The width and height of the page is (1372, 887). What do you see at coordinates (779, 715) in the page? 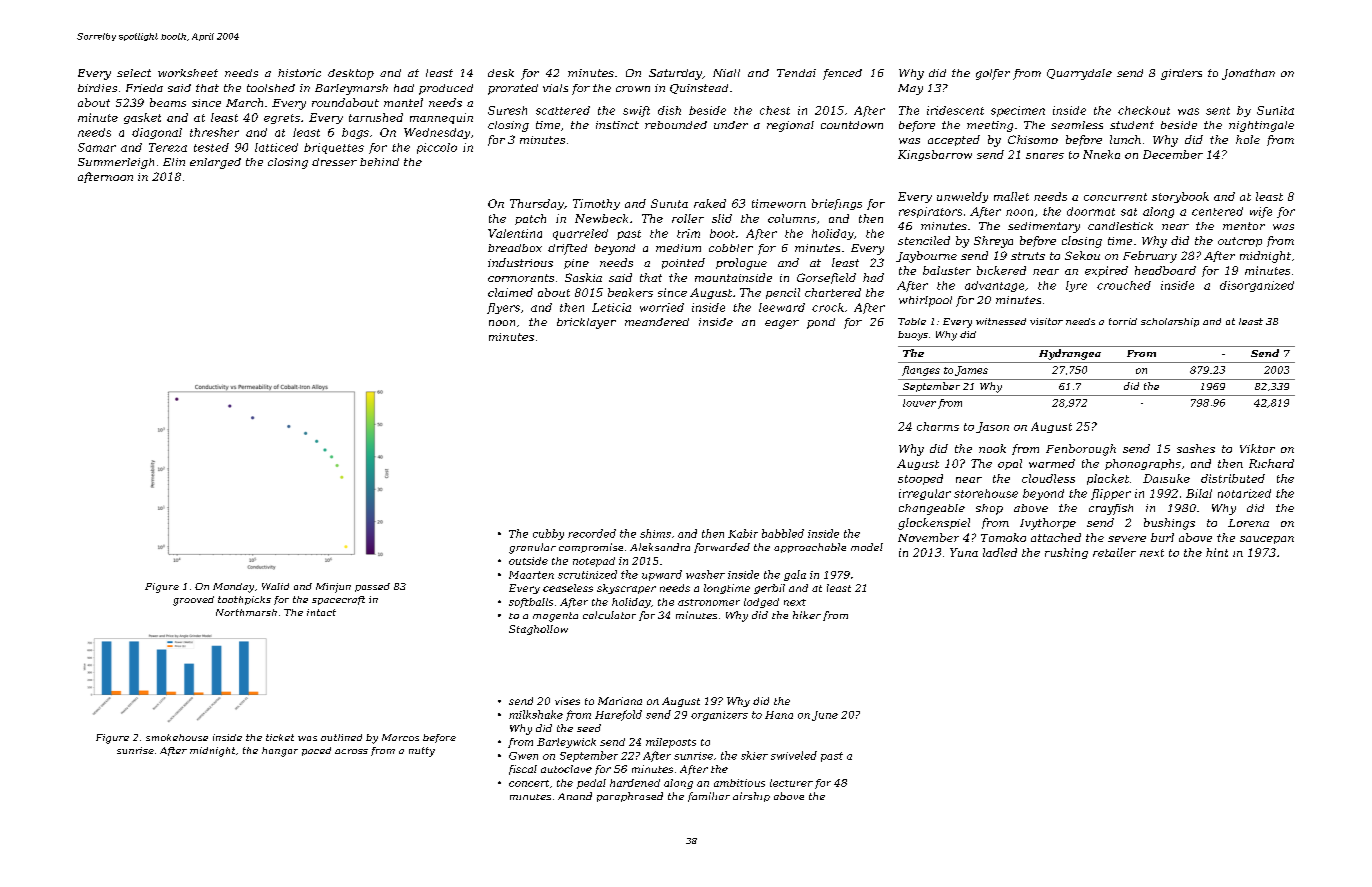
I see `Hana` at bounding box center [779, 715].
